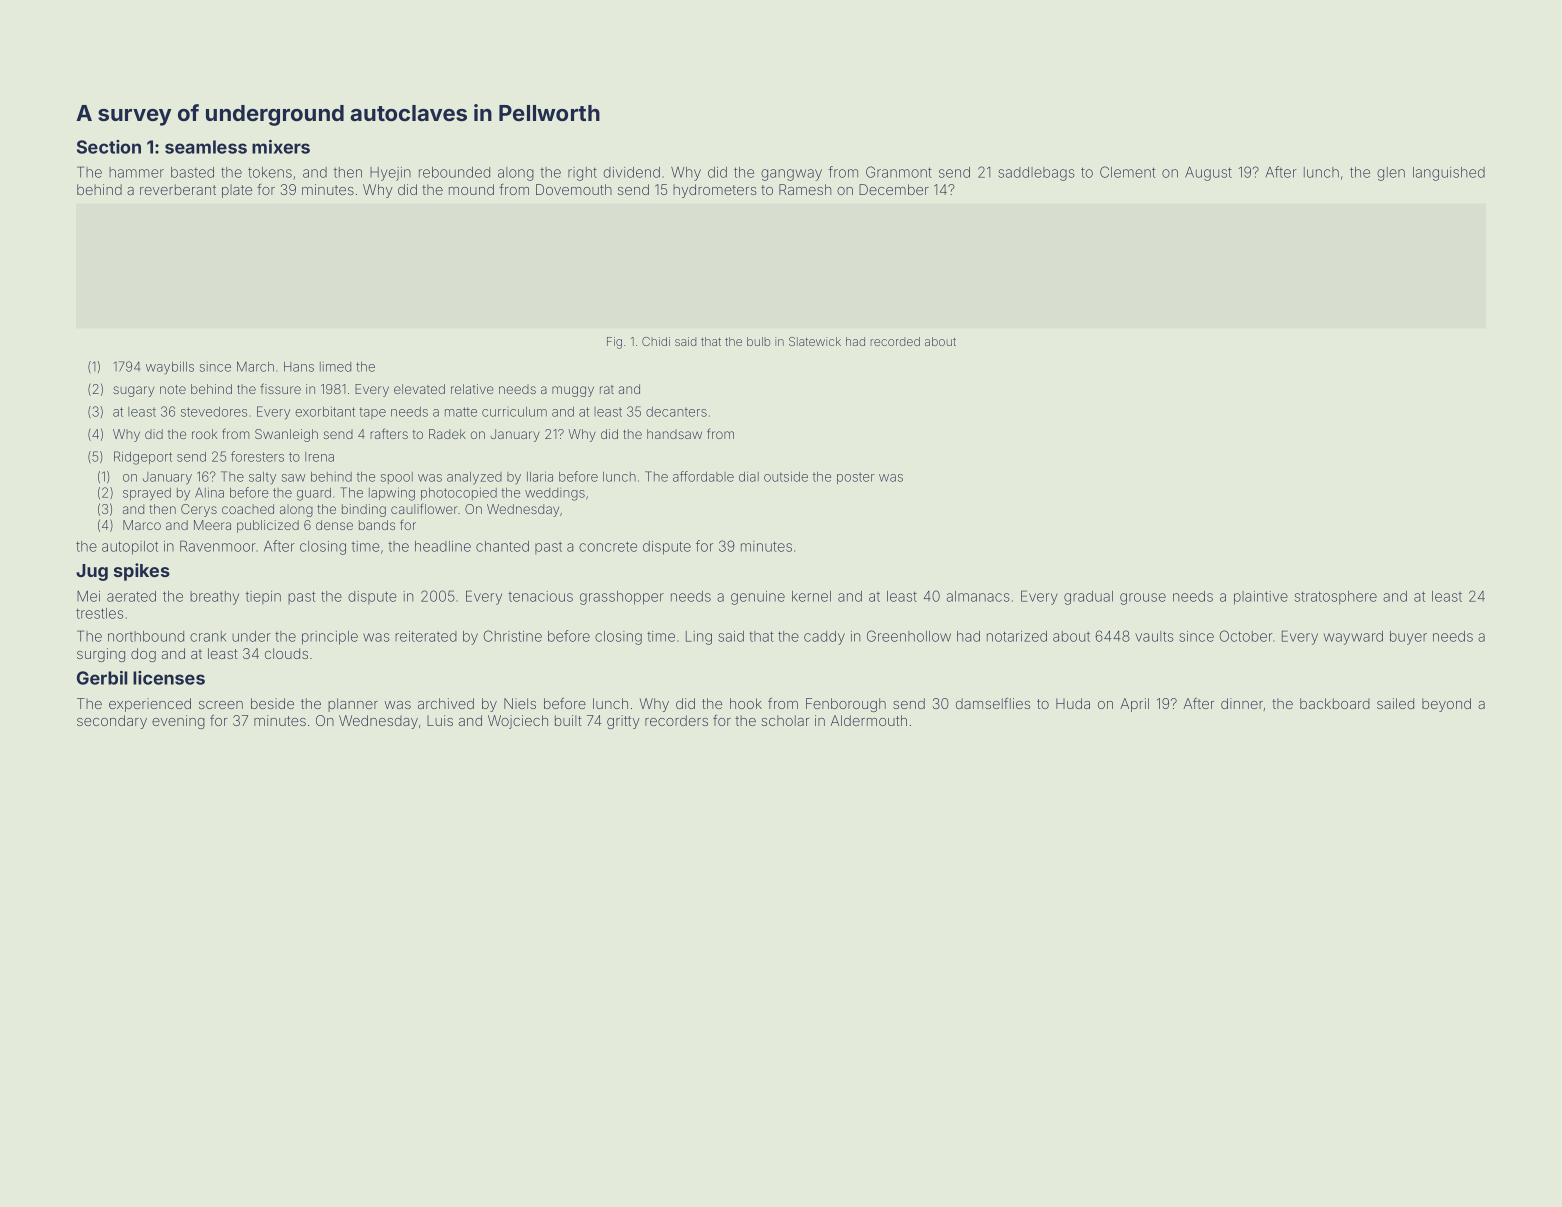 Image resolution: width=1562 pixels, height=1207 pixels. I want to click on secondary, so click(112, 722).
